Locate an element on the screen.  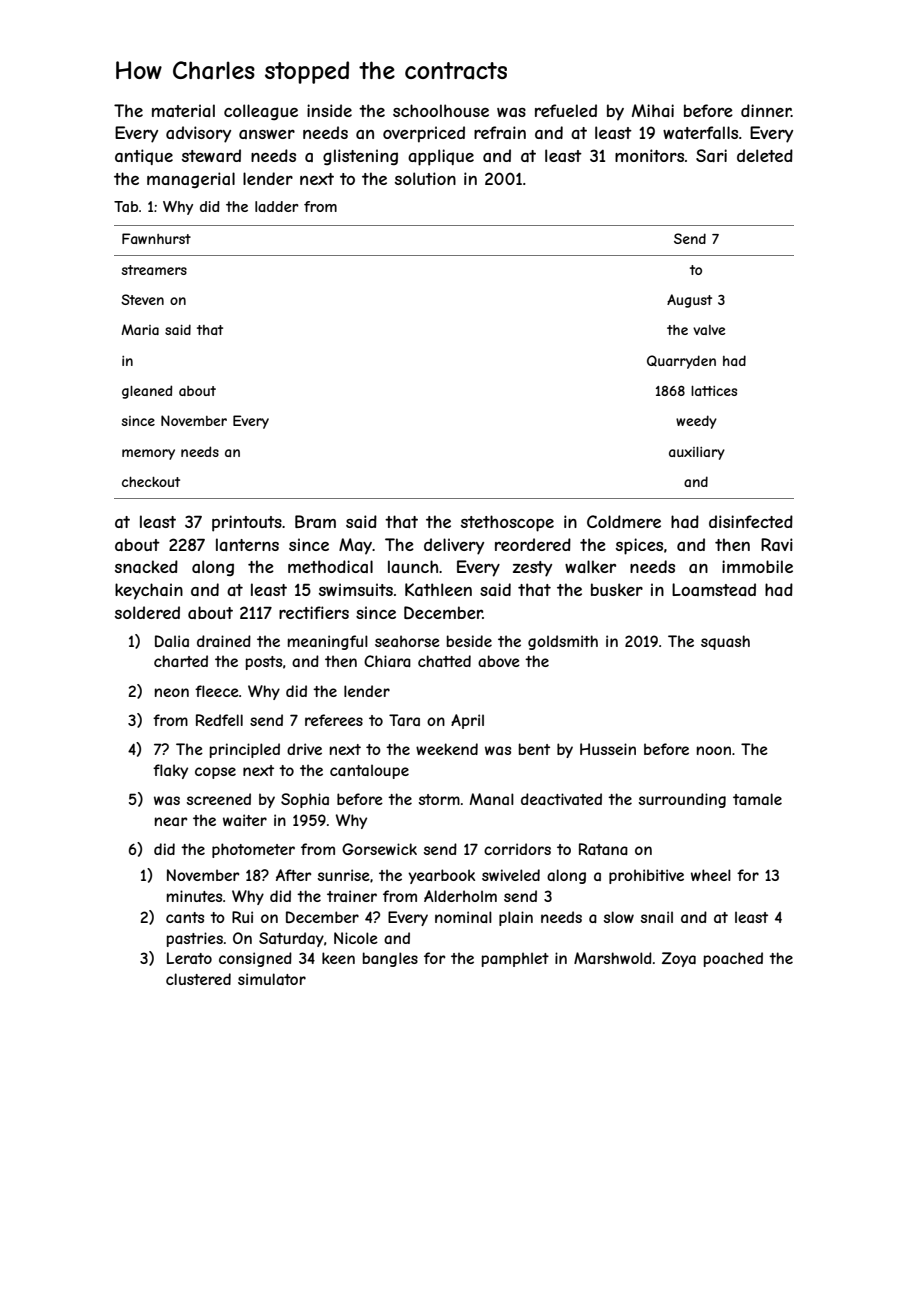
solution is located at coordinates (425, 178).
